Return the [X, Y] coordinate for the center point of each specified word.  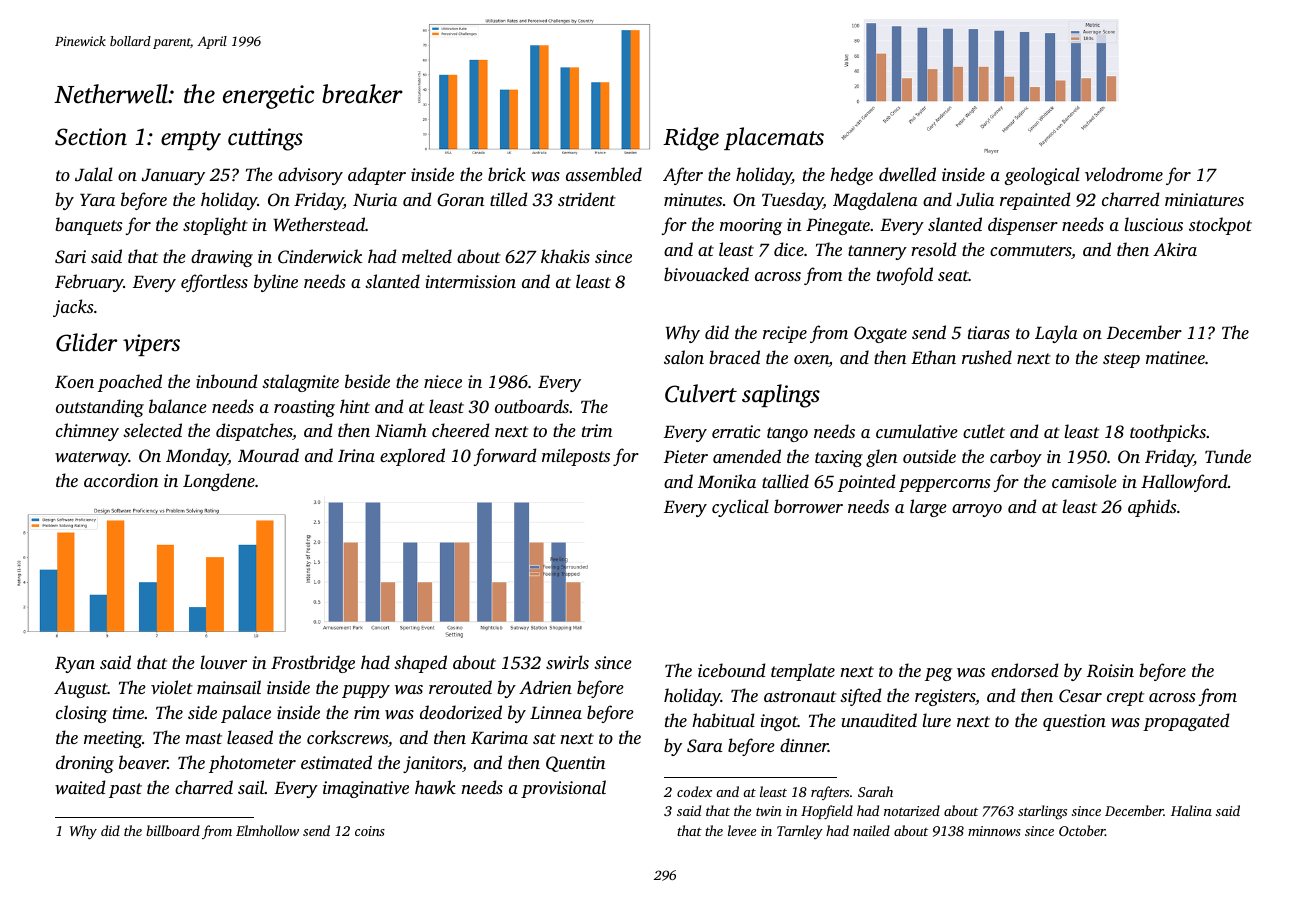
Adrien [545, 687]
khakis [565, 256]
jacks [73, 308]
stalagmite [300, 383]
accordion [121, 480]
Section [91, 137]
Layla [1056, 334]
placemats [774, 138]
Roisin [1110, 671]
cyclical [740, 508]
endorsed [1024, 670]
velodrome [1124, 174]
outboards [532, 406]
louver [223, 662]
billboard [173, 830]
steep [1121, 360]
